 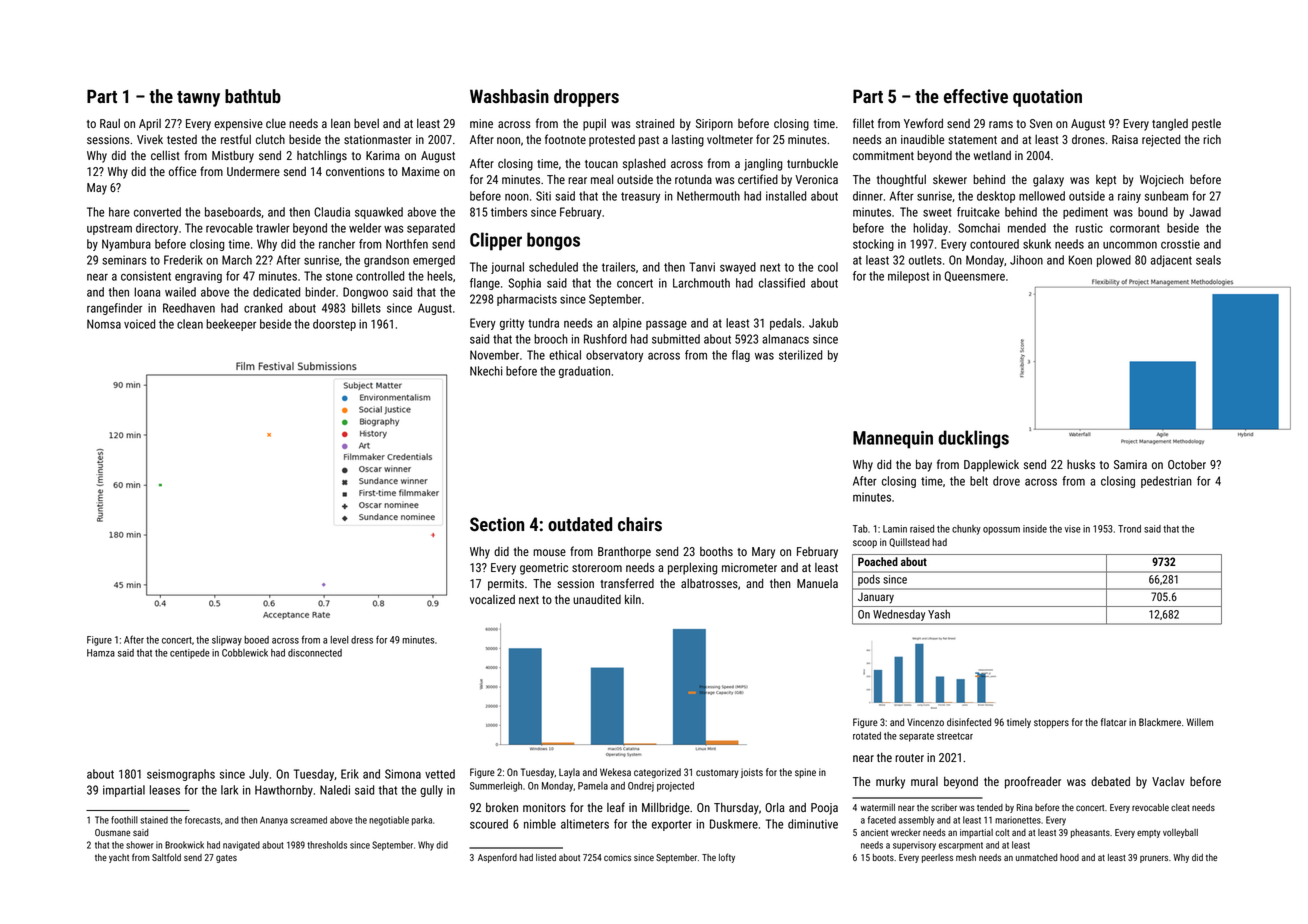 I want to click on Nkechi, so click(x=486, y=371).
